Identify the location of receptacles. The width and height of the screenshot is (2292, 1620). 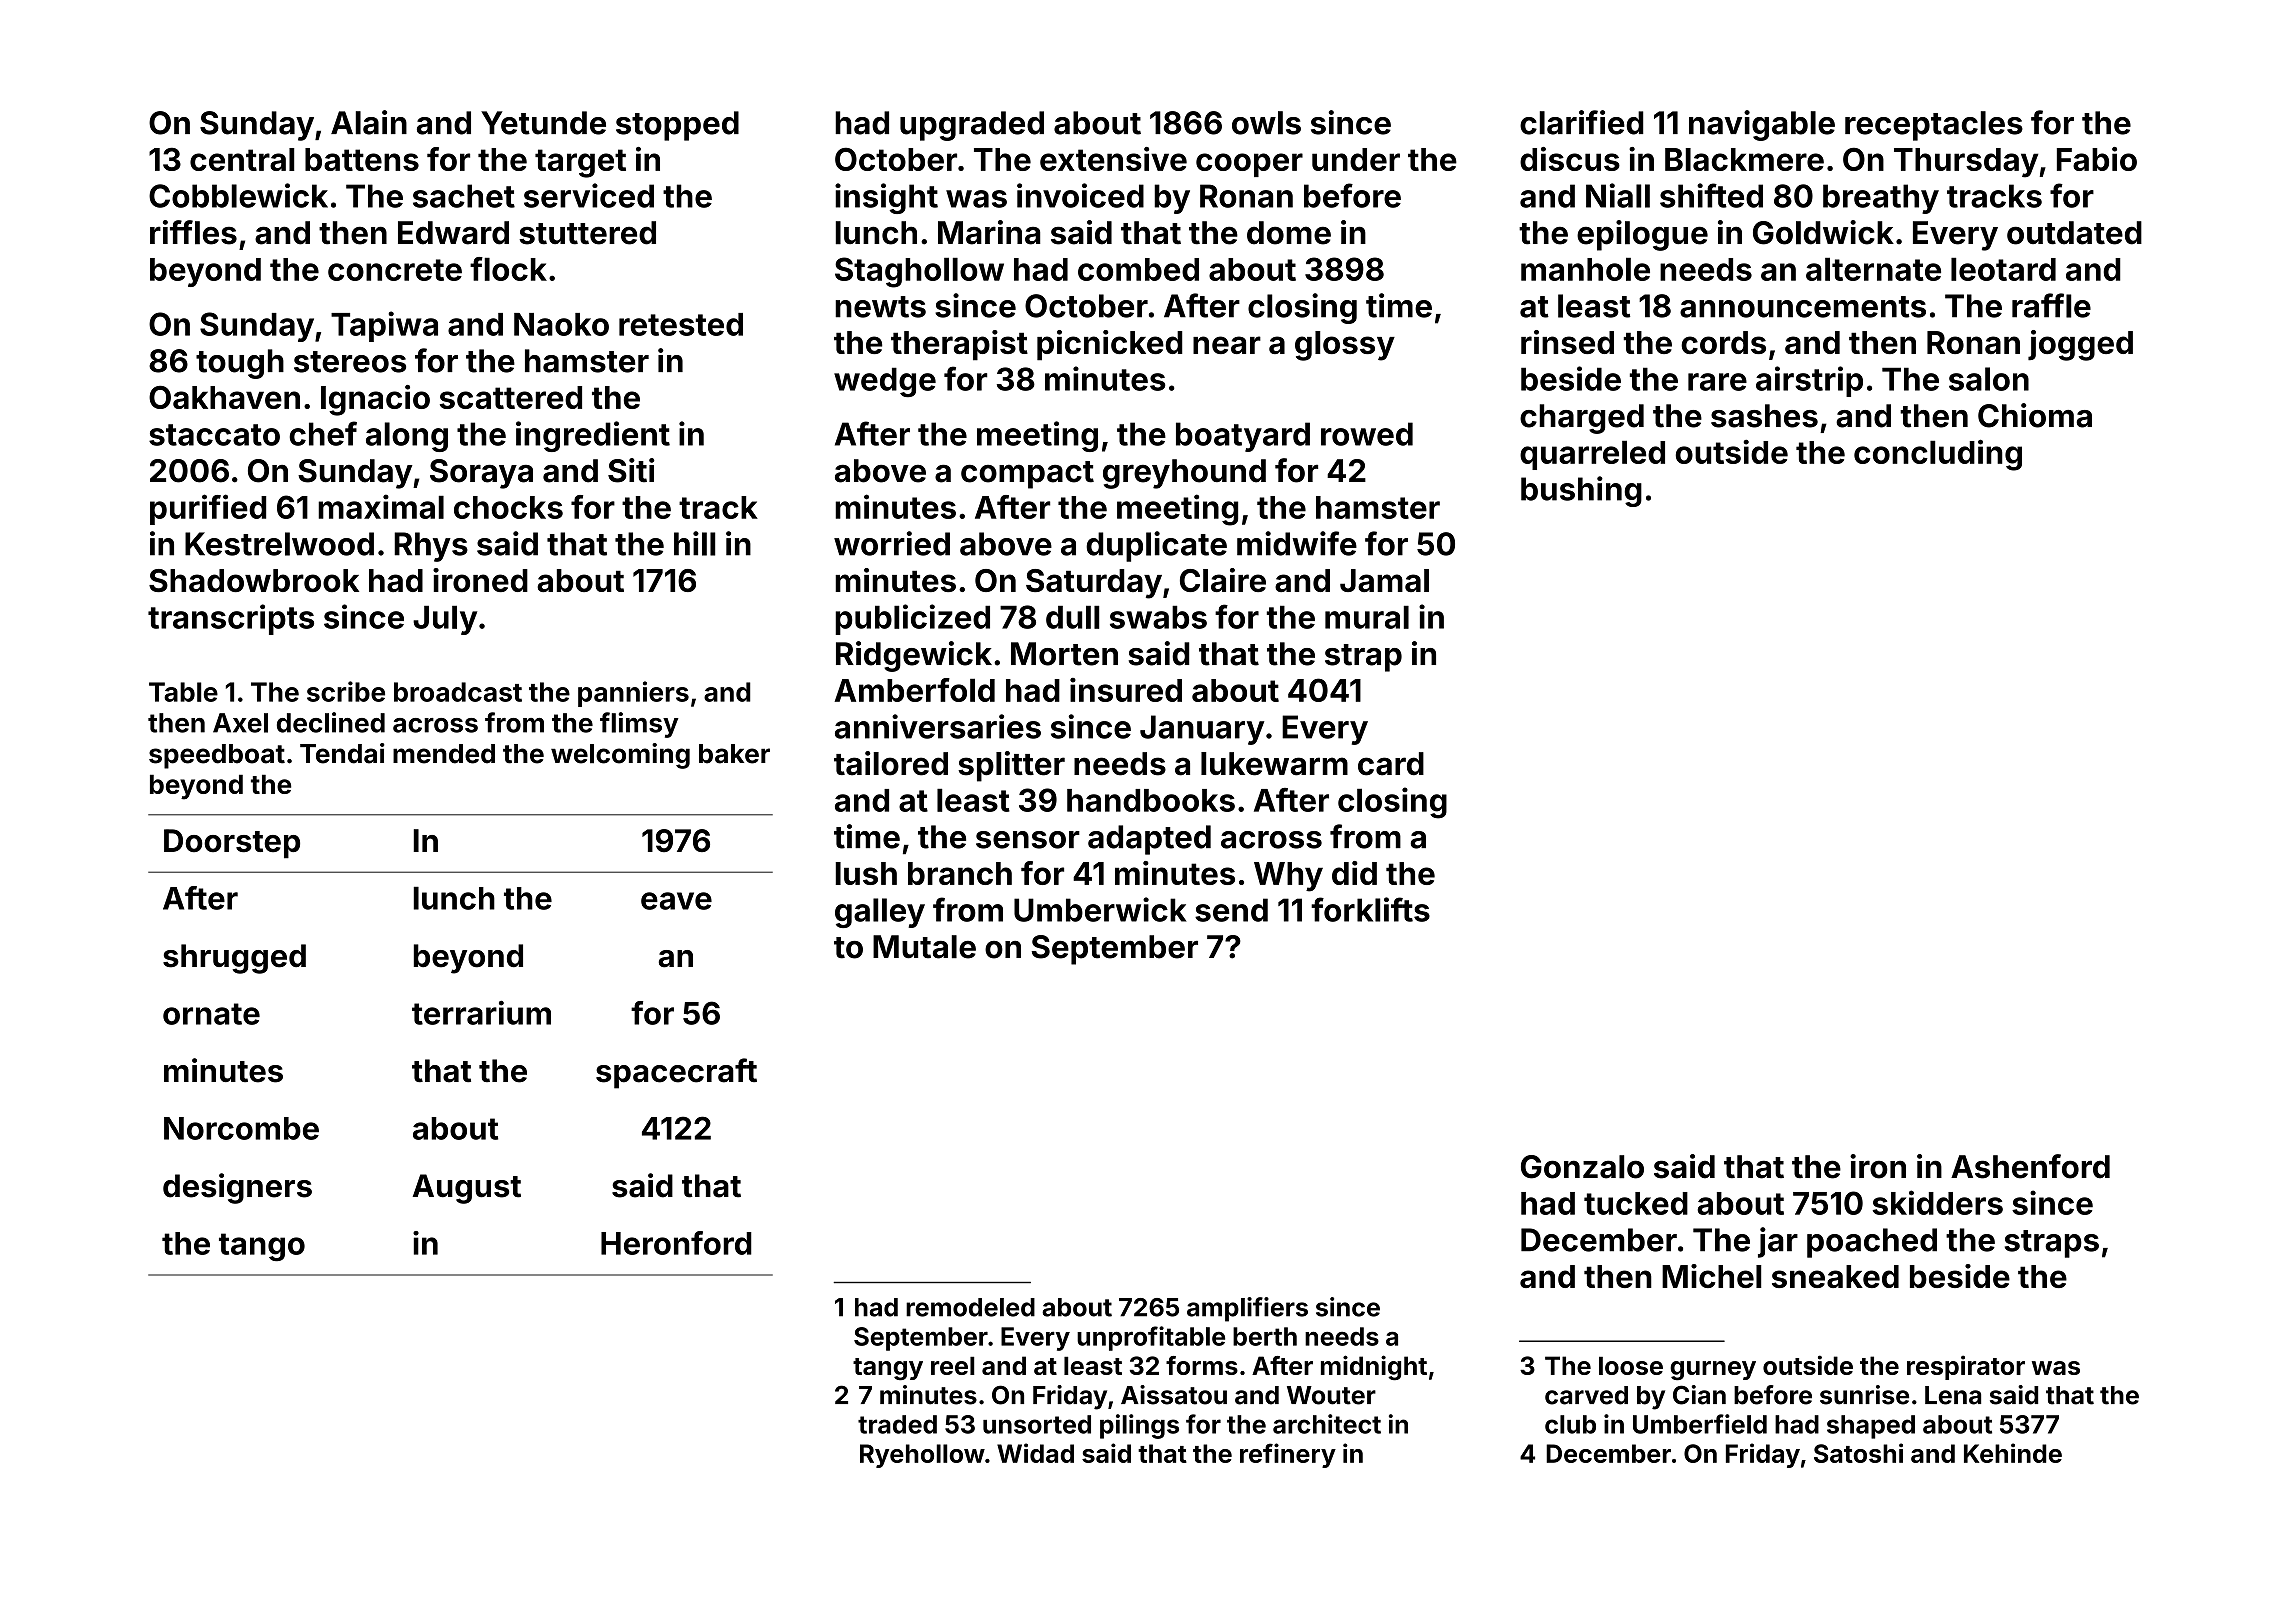
(1934, 126).
